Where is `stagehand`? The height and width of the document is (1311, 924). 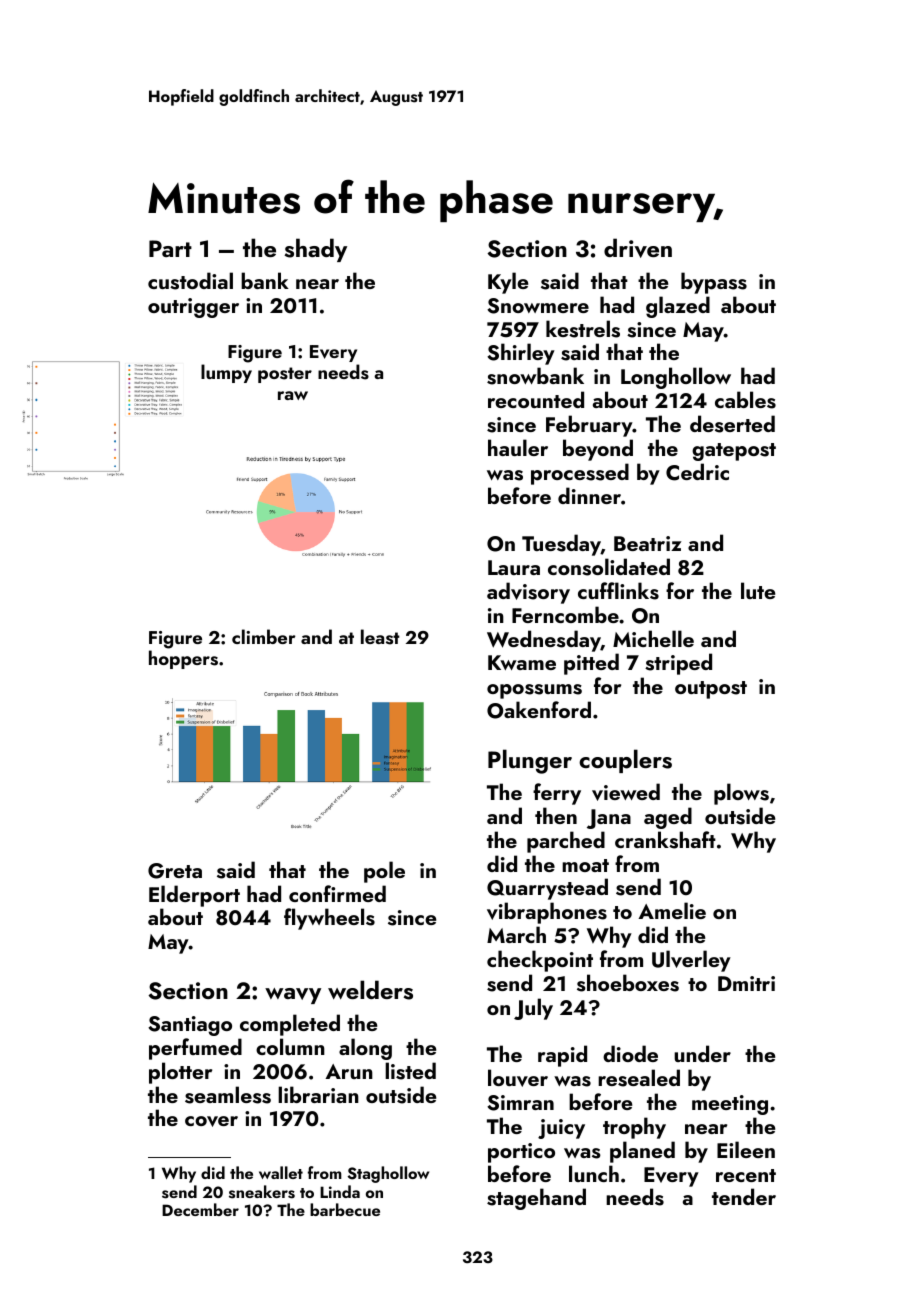
stagehand is located at coordinates (536, 1199).
